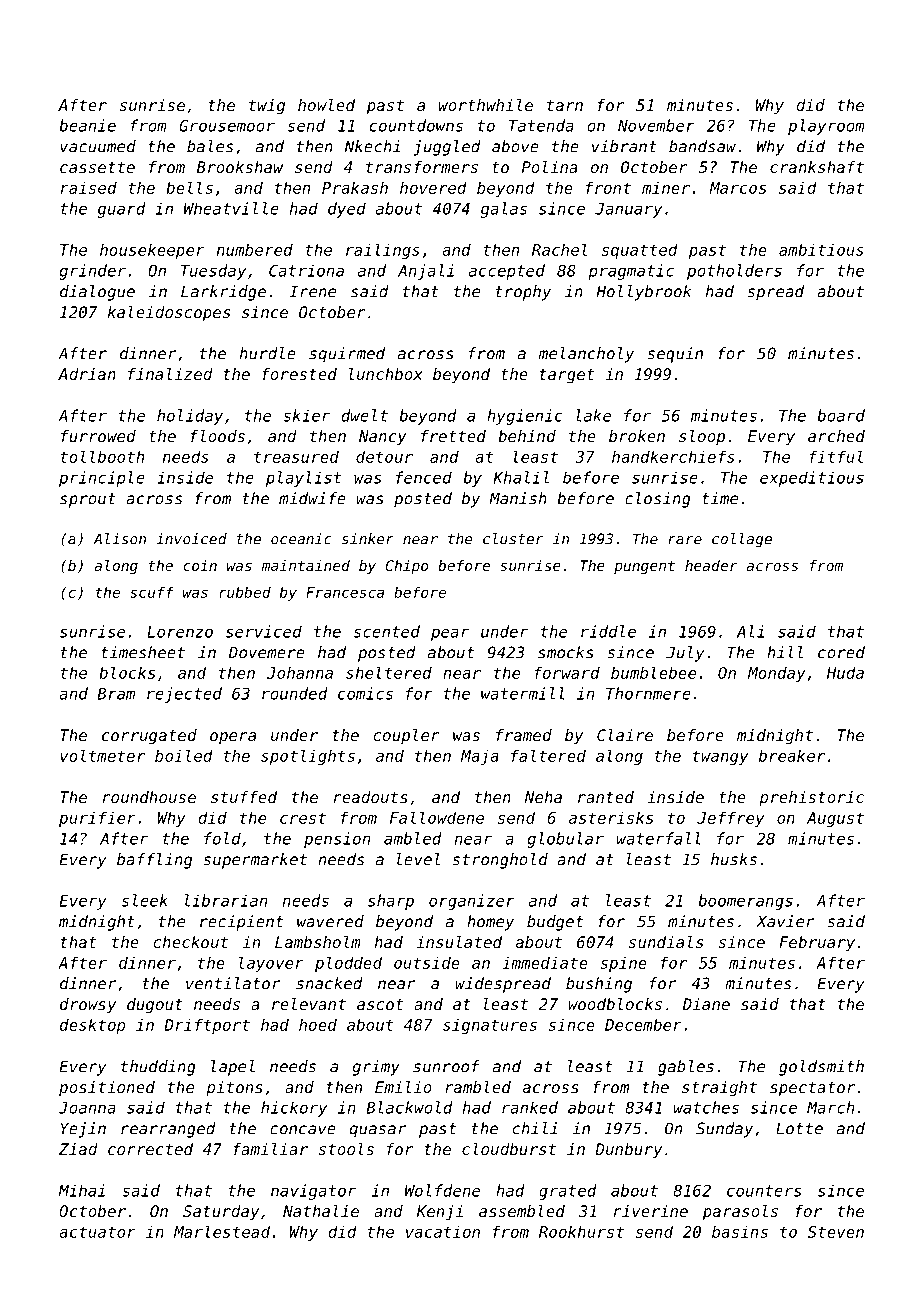  Describe the element at coordinates (87, 125) in the screenshot. I see `beanie` at that location.
